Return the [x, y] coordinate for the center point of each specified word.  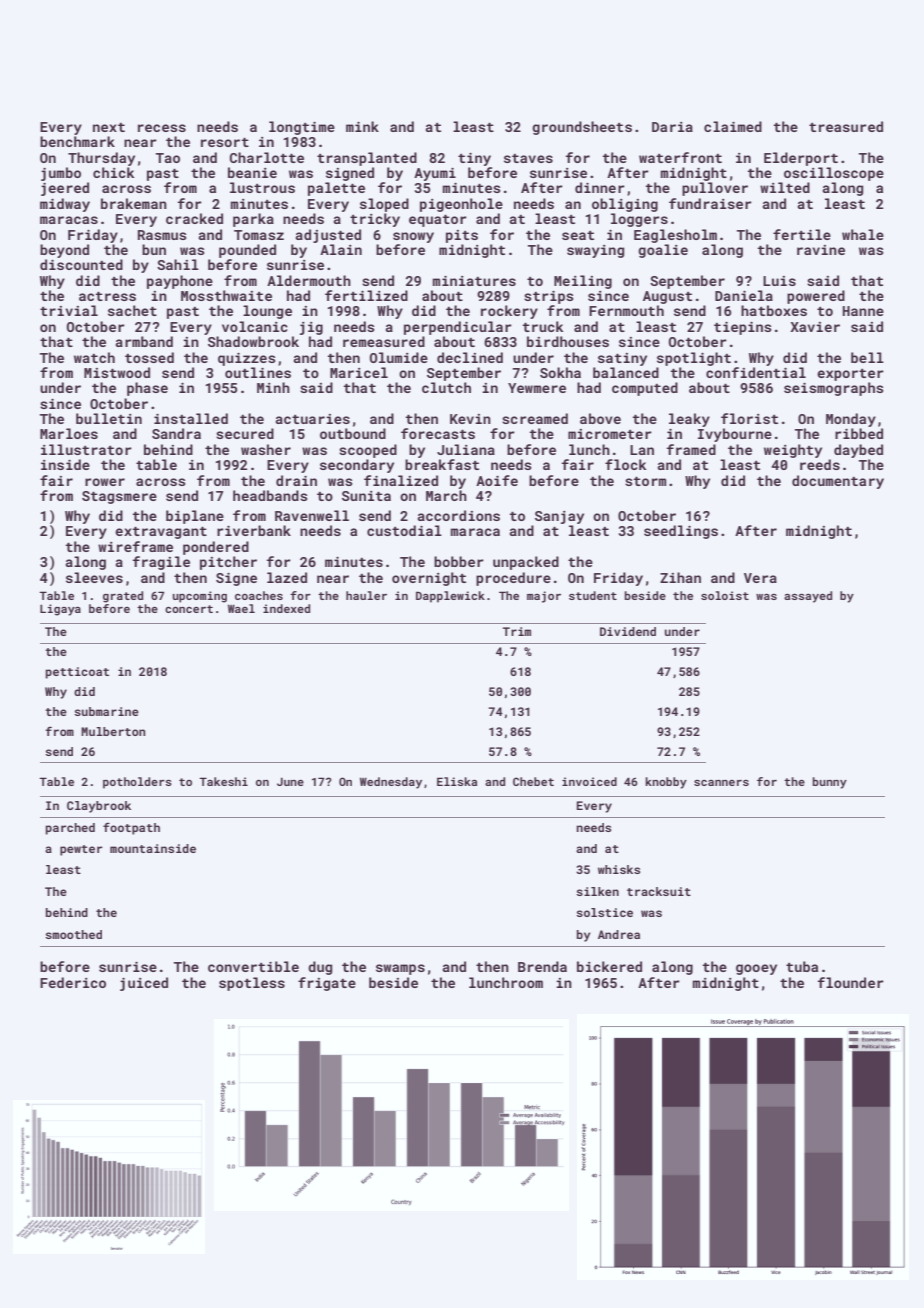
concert [189, 609]
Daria [672, 127]
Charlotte [267, 157]
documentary [838, 482]
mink [362, 126]
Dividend [628, 631]
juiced [144, 984]
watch [94, 357]
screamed [535, 418]
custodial [404, 530]
